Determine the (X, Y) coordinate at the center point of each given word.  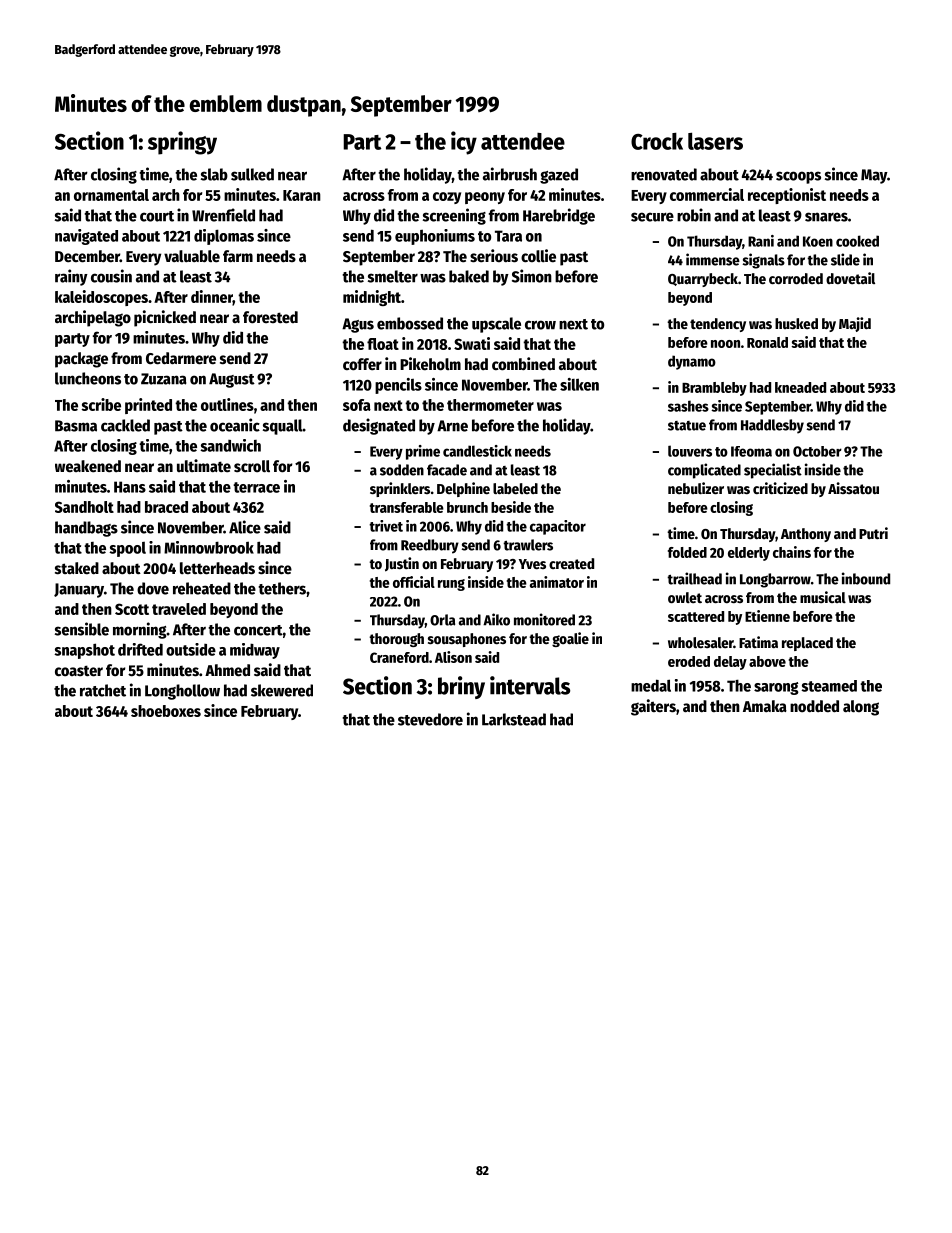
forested (270, 317)
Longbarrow (775, 580)
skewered (282, 690)
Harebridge (559, 216)
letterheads (217, 568)
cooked (857, 241)
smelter (393, 276)
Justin (402, 564)
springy (182, 143)
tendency (718, 325)
